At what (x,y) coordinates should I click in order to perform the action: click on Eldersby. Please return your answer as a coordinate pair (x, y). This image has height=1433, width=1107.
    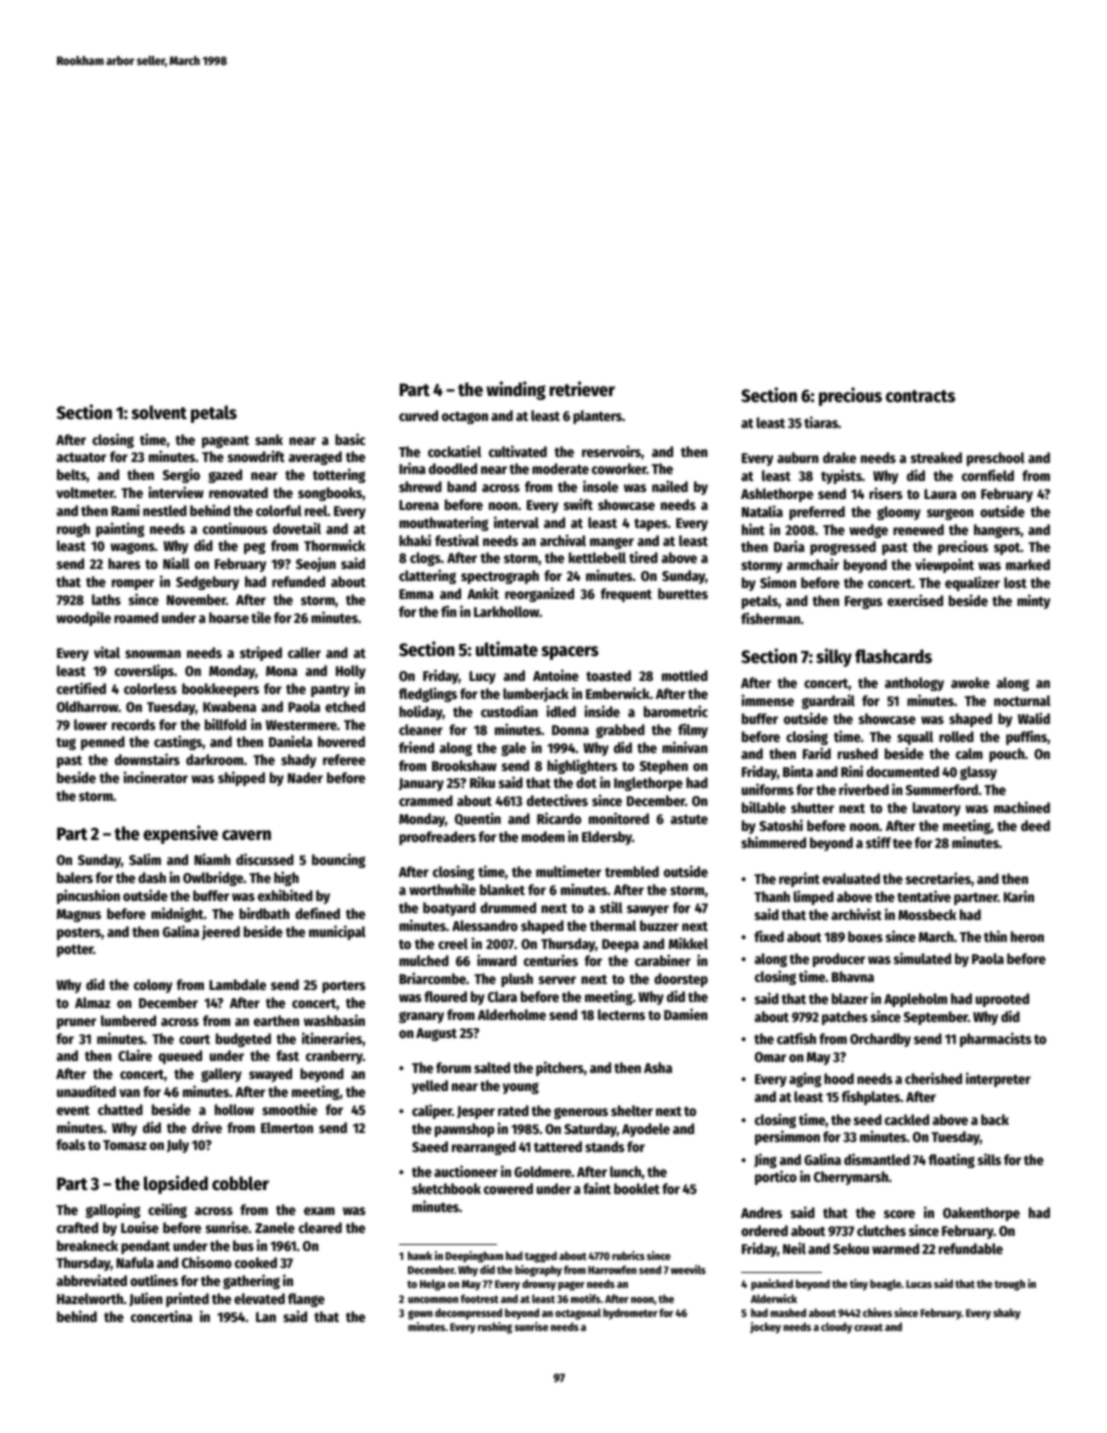
    Looking at the image, I should click on (607, 838).
